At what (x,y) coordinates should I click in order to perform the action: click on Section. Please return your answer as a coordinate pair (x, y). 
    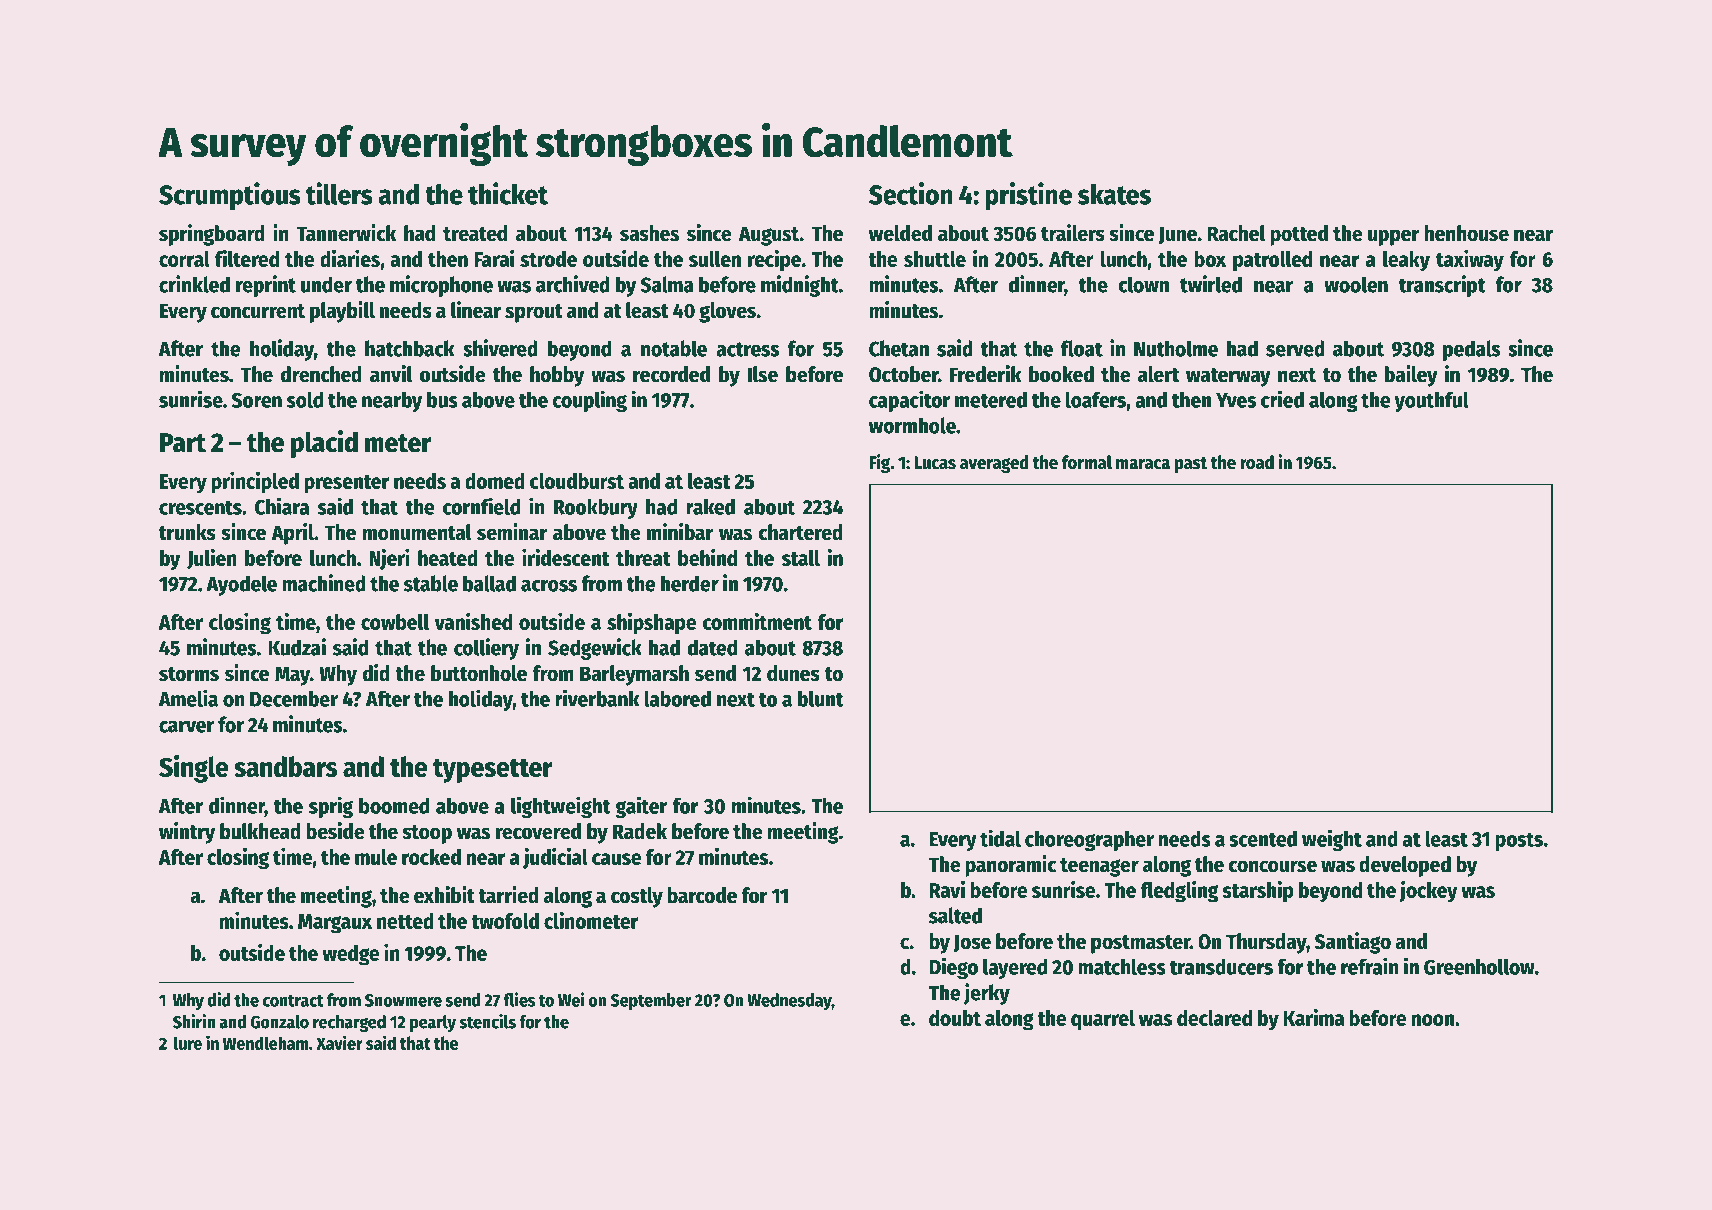
    Looking at the image, I should click on (911, 193).
